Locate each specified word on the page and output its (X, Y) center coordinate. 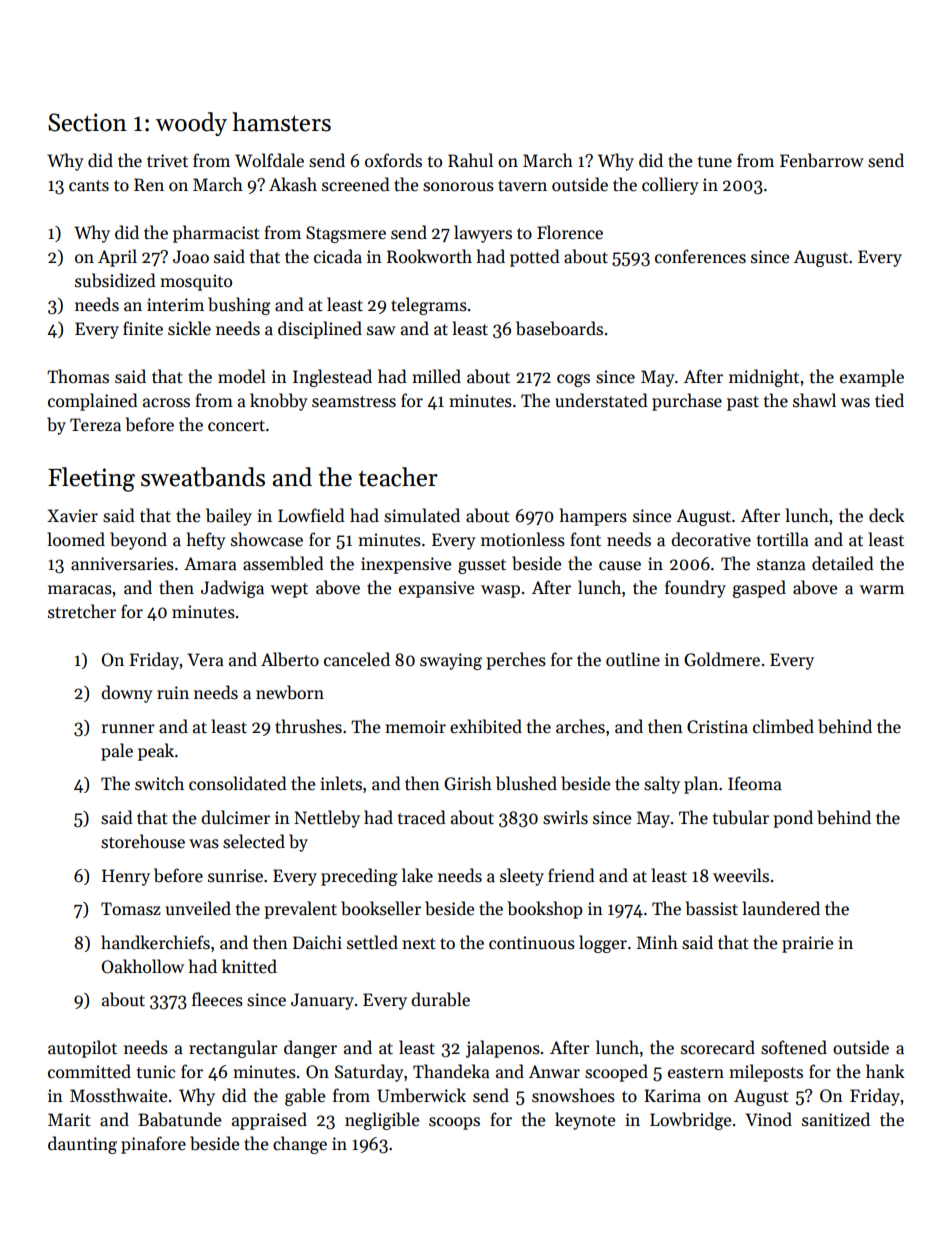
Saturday (369, 1073)
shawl (814, 400)
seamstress (354, 402)
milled (436, 376)
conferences (700, 256)
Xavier (72, 516)
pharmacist (216, 234)
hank (885, 1071)
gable (305, 1097)
